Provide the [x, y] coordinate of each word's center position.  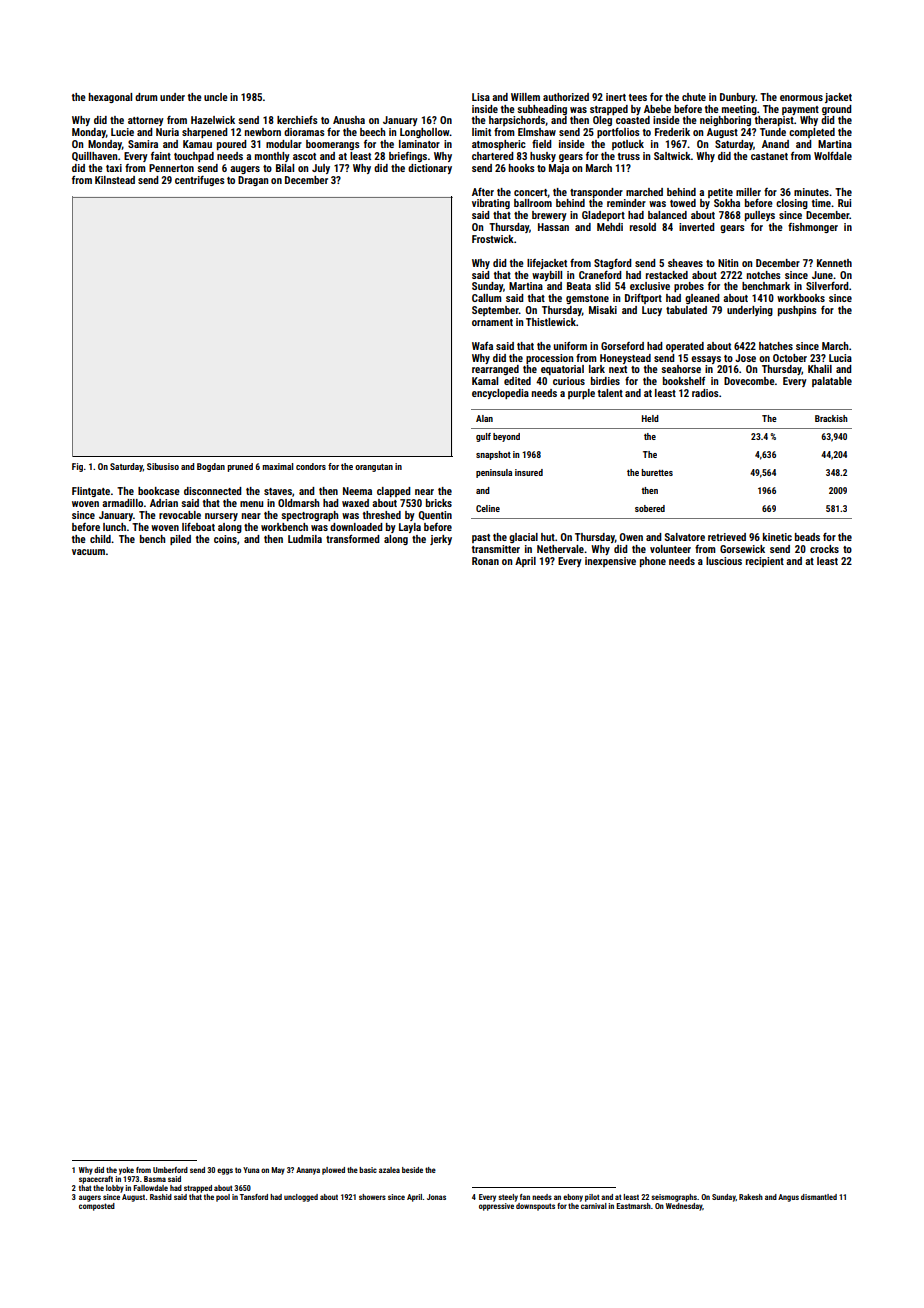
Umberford [170, 1170]
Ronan [485, 561]
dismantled [819, 1197]
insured [529, 472]
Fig [77, 467]
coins [225, 539]
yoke [126, 1171]
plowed [333, 1171]
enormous [801, 98]
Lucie [122, 132]
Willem [525, 97]
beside [412, 1170]
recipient [765, 562]
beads [807, 537]
